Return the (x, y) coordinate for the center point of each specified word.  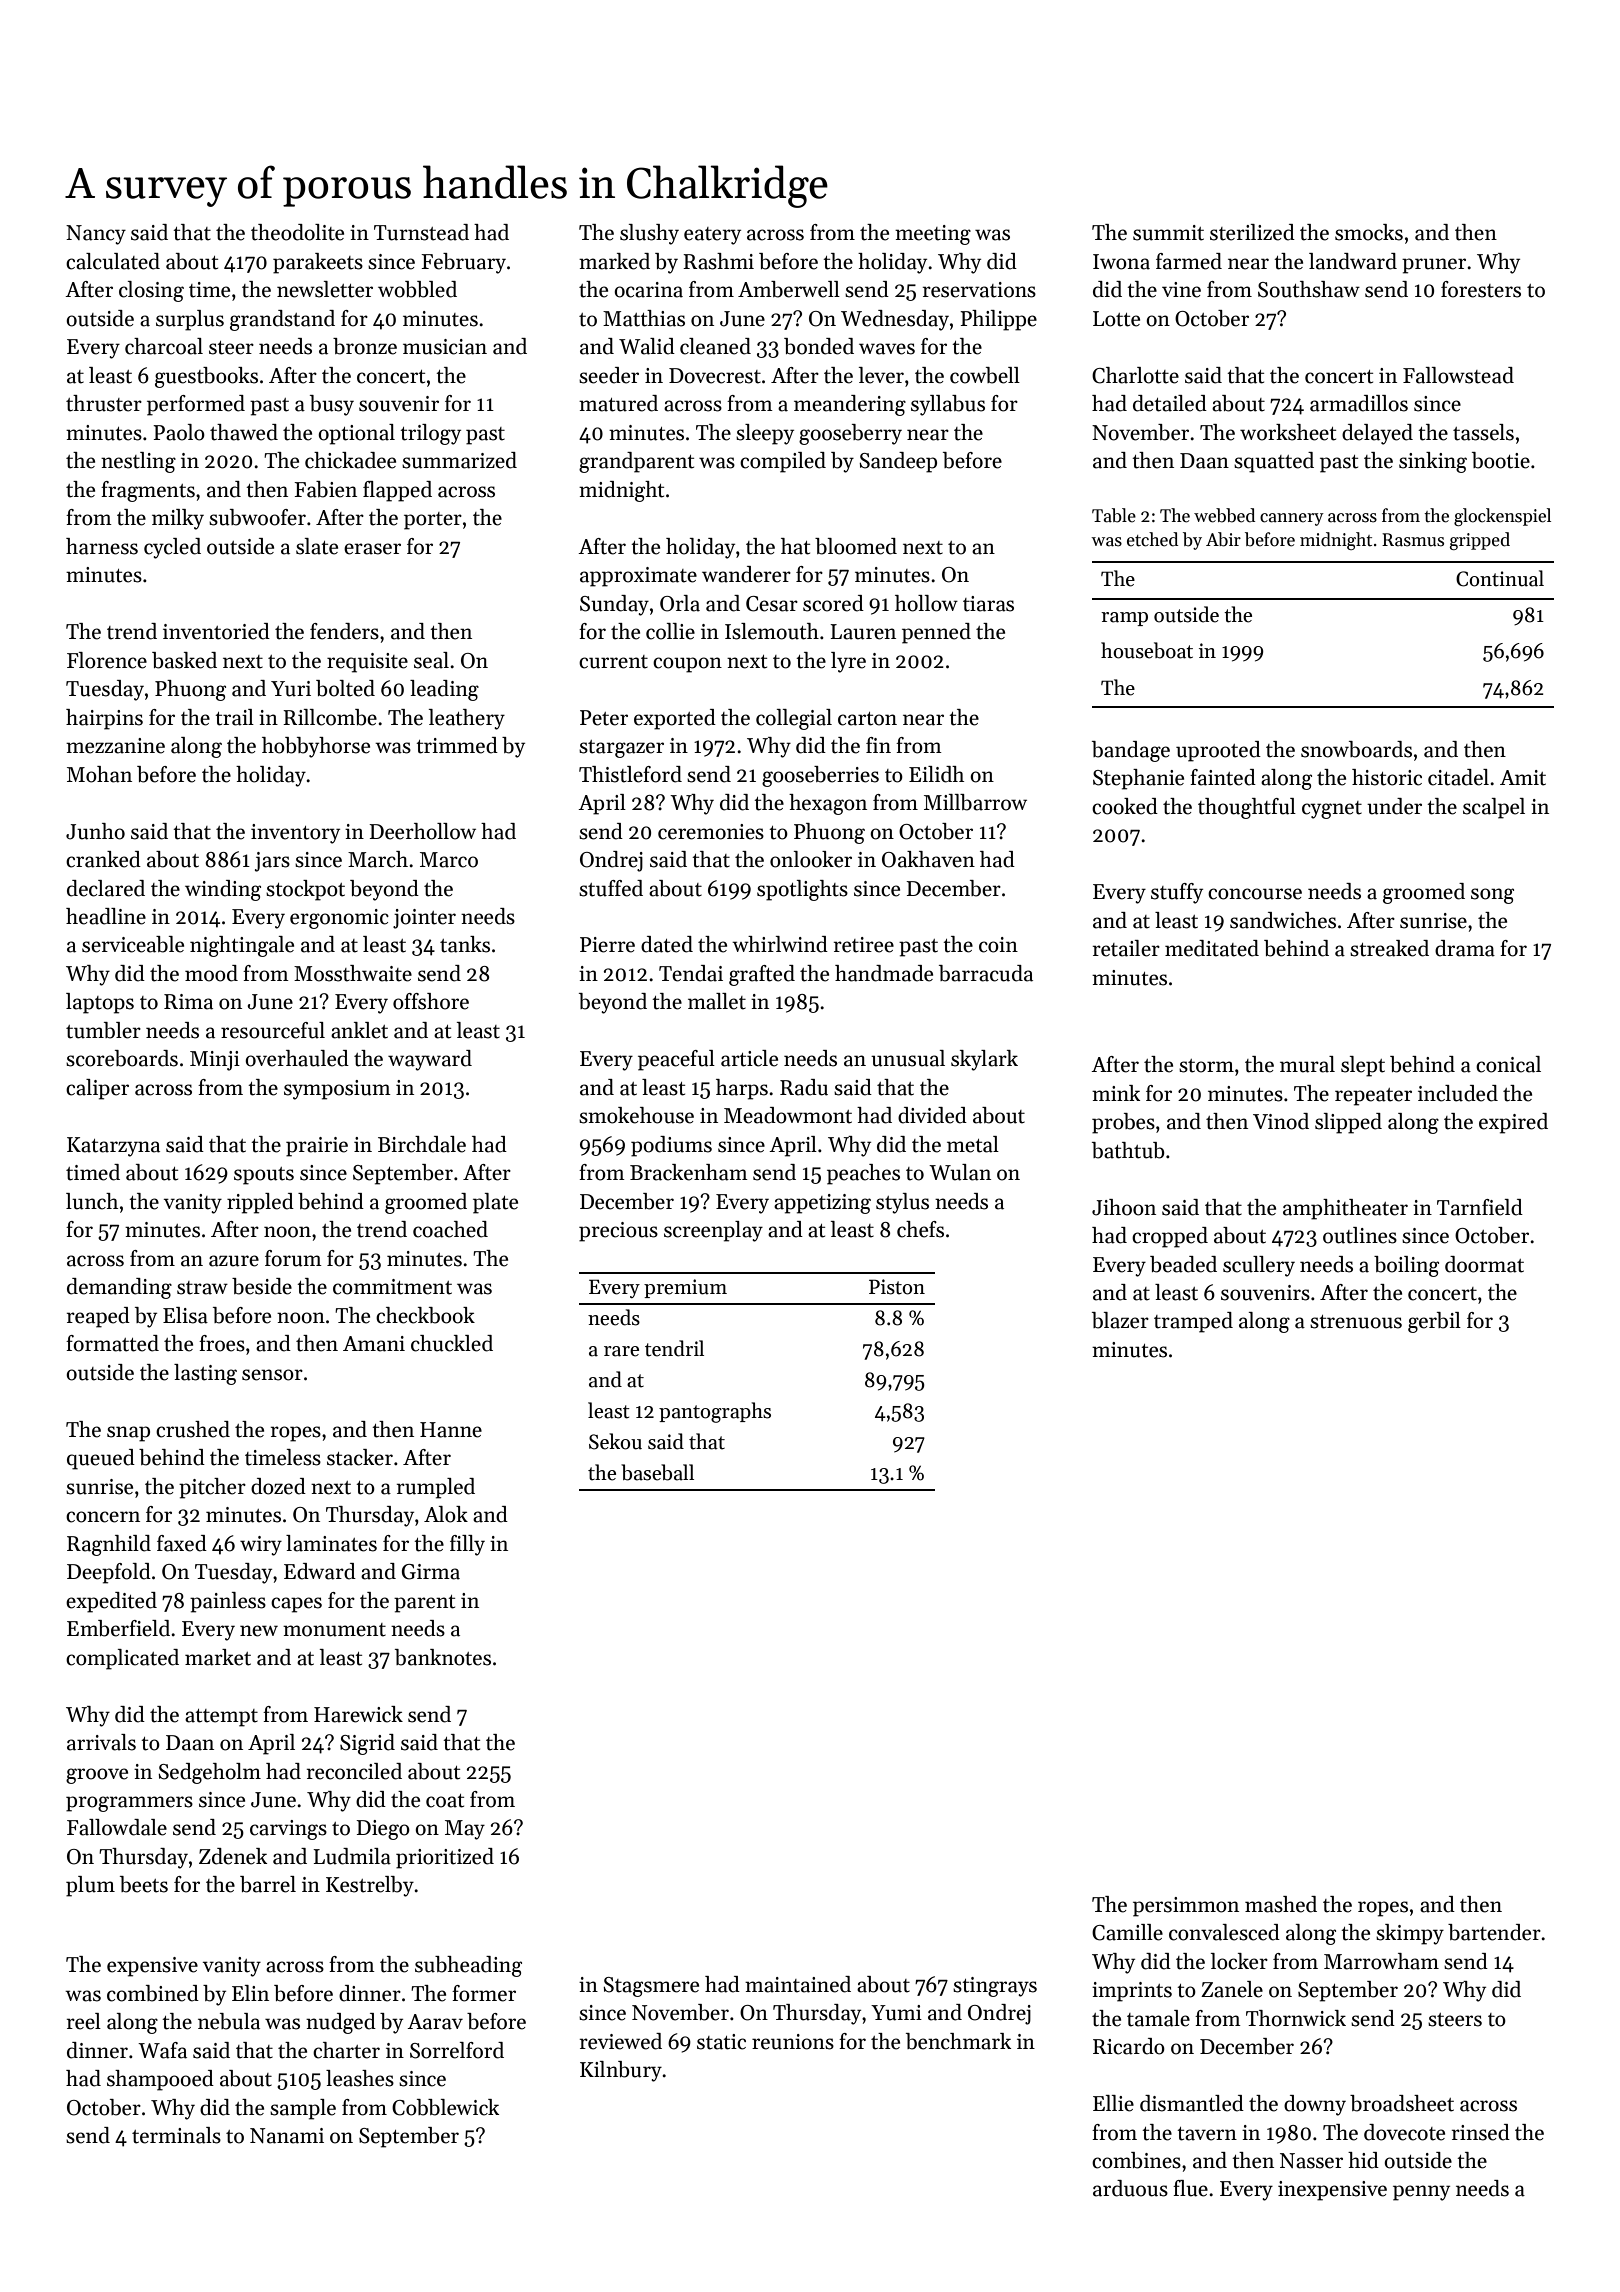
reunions (793, 2042)
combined (153, 1993)
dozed (278, 1486)
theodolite (297, 232)
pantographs (715, 1412)
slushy (649, 234)
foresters (1481, 289)
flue (1190, 2188)
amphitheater (1345, 1209)
